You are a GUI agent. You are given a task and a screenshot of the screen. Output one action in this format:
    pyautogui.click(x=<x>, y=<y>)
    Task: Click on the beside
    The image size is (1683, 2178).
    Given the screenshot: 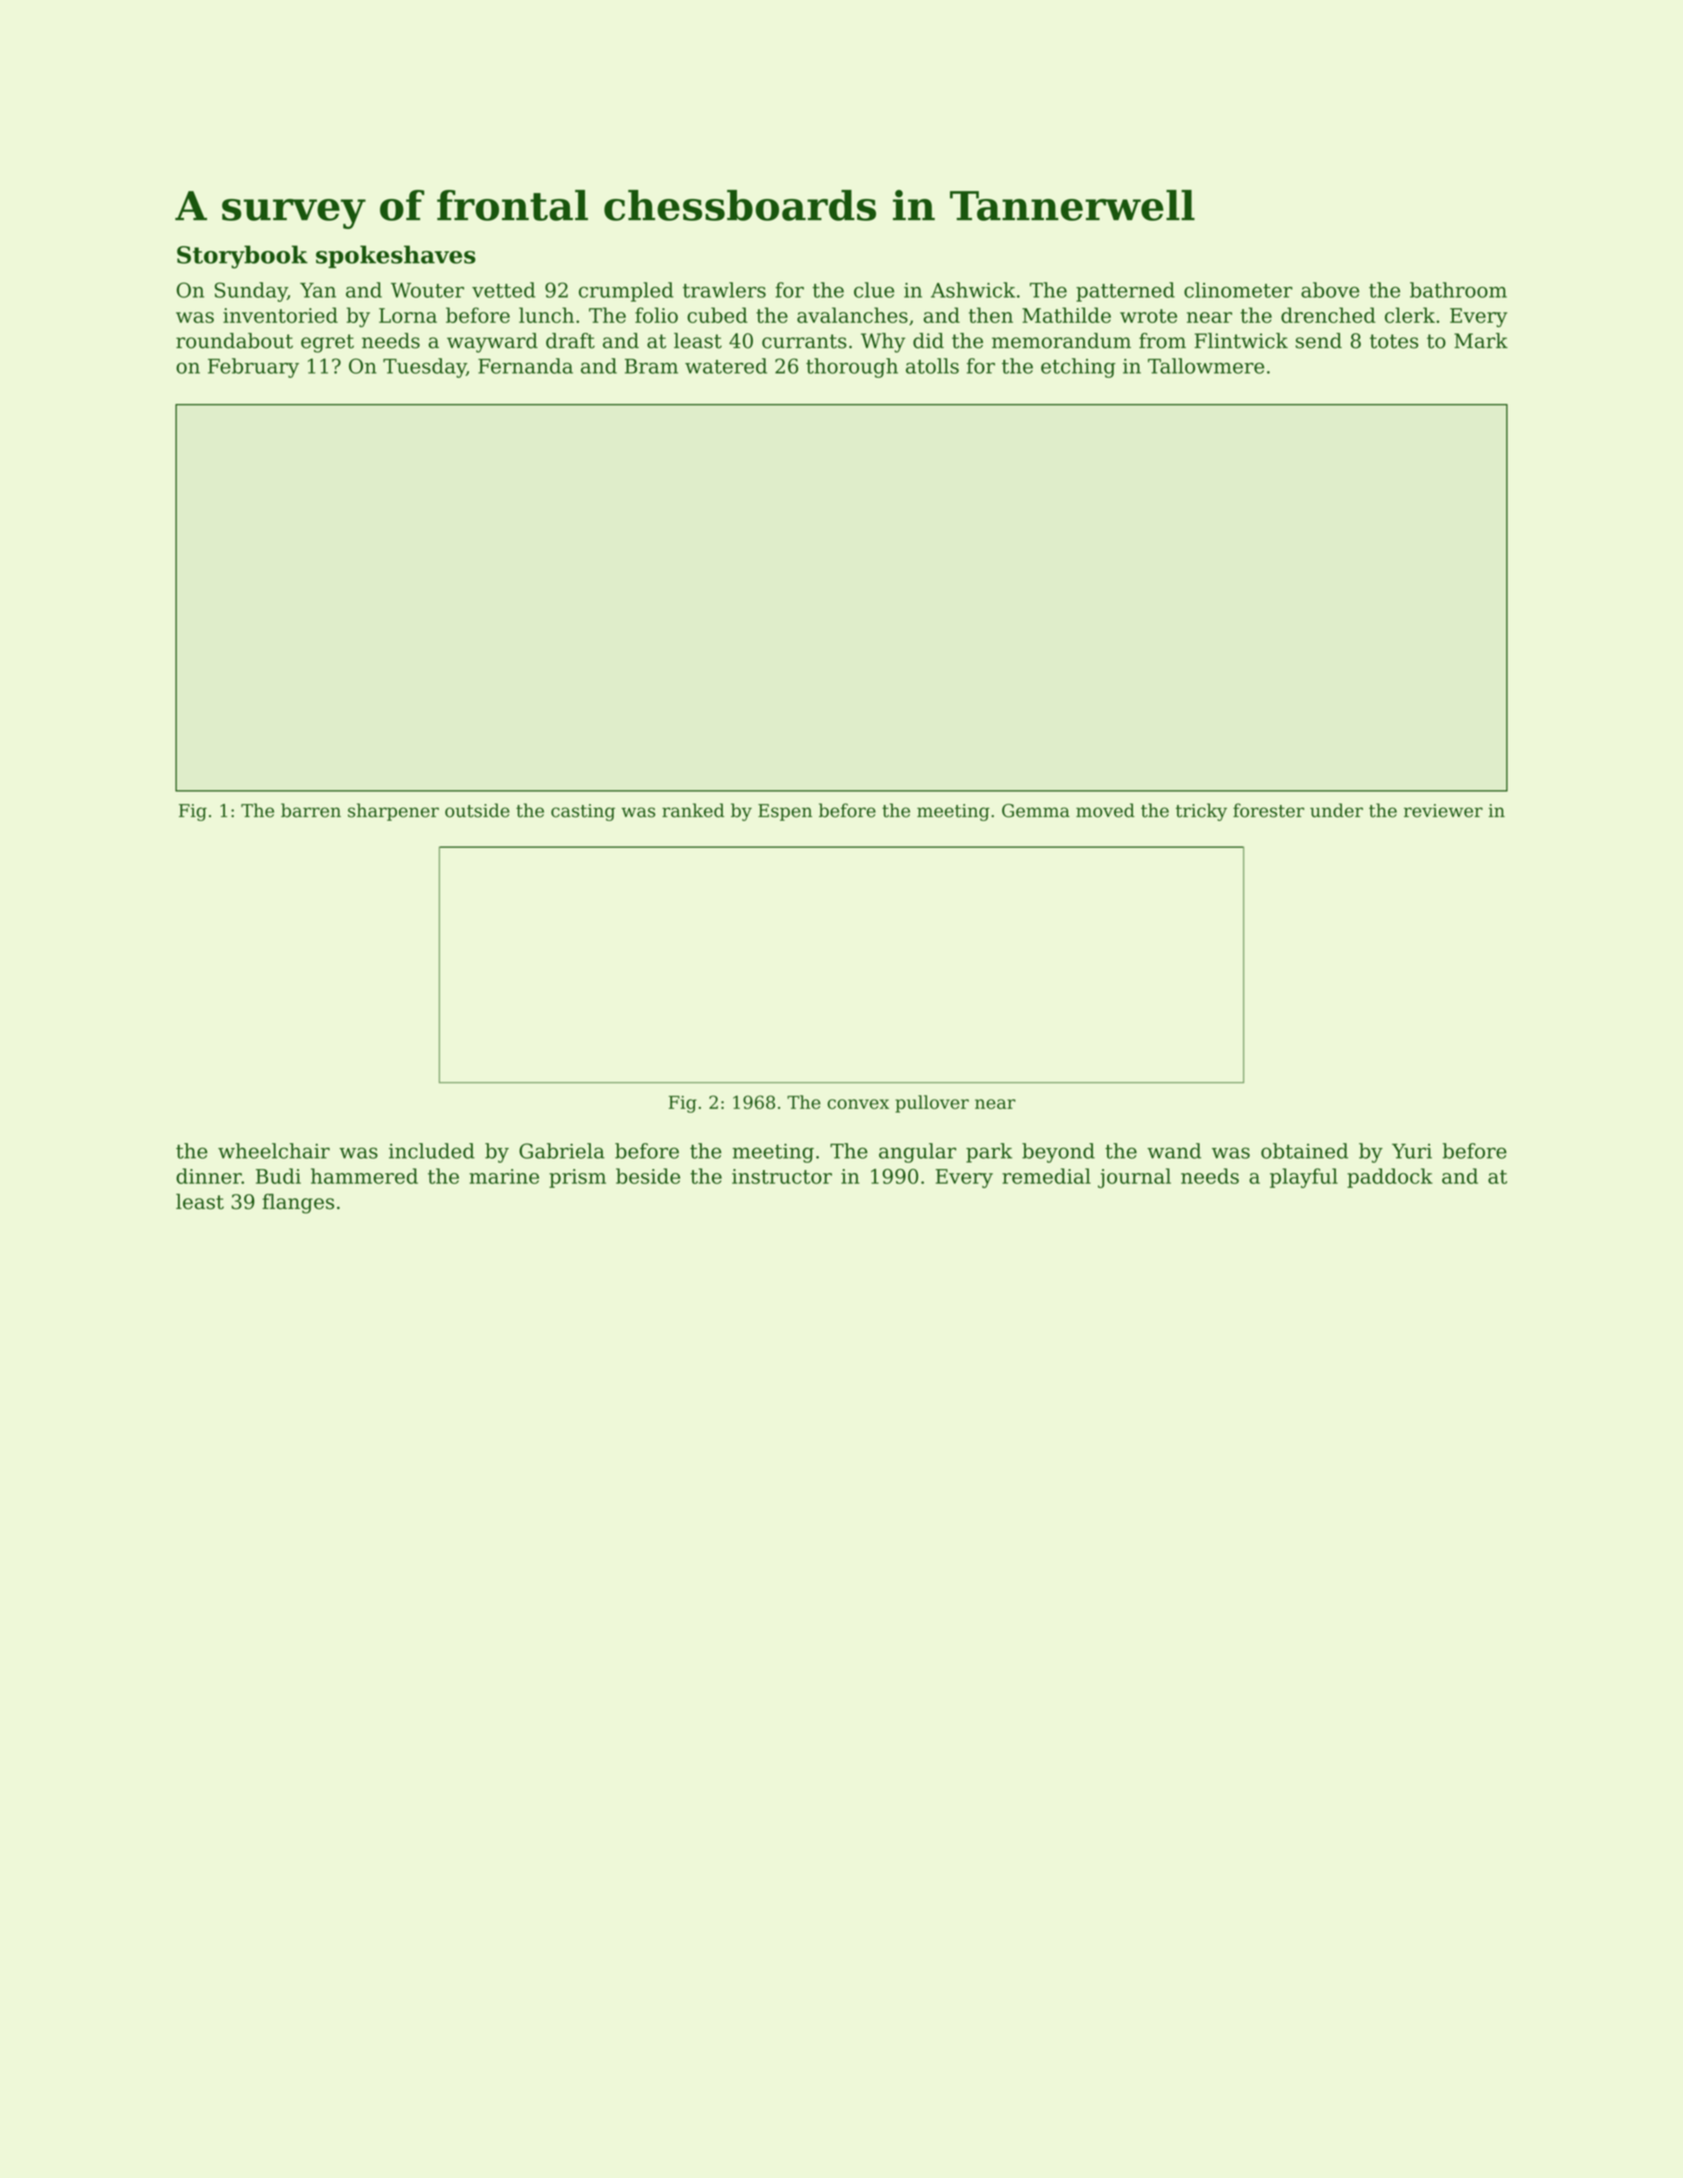 What is the action you would take?
    pyautogui.click(x=648, y=1176)
